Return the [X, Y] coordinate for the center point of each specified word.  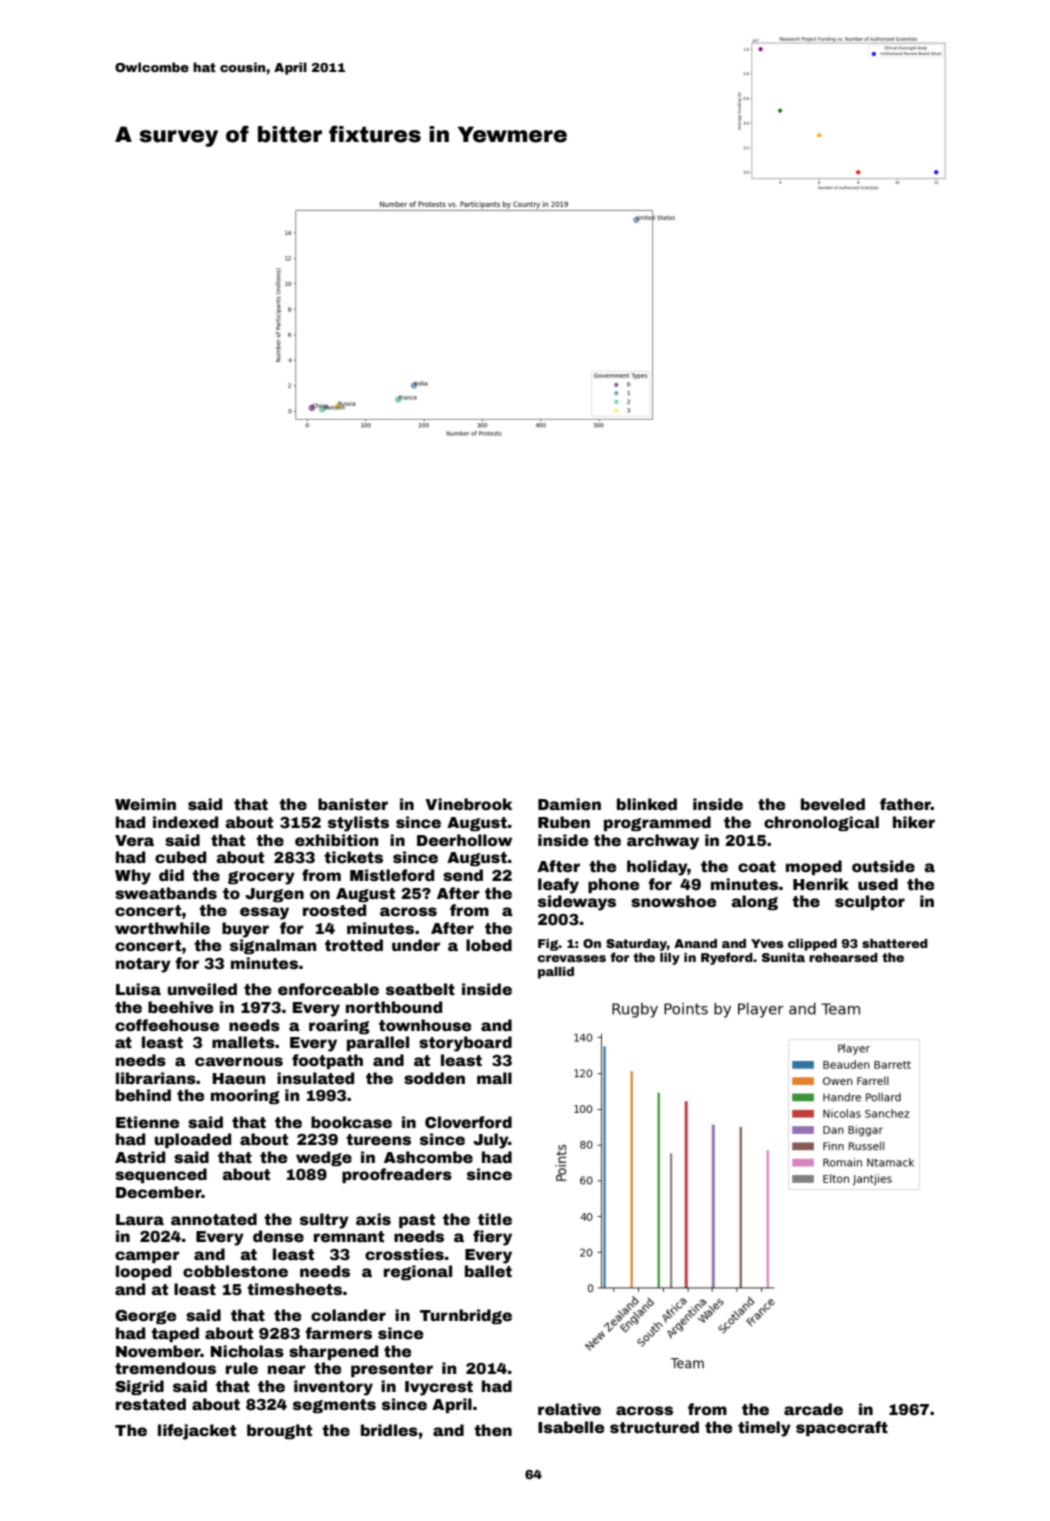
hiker [914, 822]
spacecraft [842, 1428]
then [493, 1430]
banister [353, 804]
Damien [569, 804]
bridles [389, 1430]
